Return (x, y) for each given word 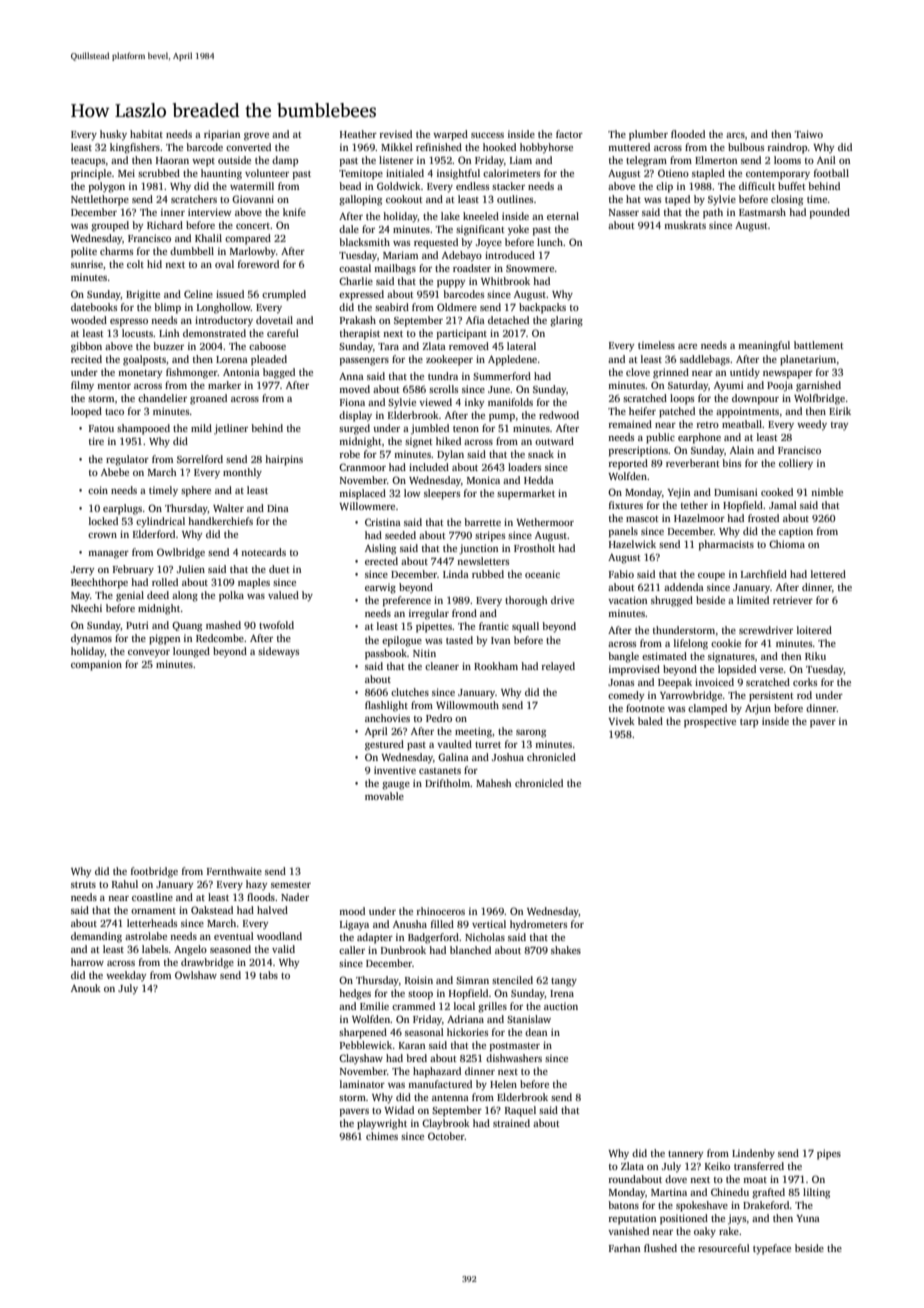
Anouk (86, 988)
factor (569, 134)
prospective (710, 722)
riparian (222, 135)
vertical (489, 924)
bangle (623, 657)
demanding (96, 937)
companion (96, 665)
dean (536, 1032)
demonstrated (214, 333)
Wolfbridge (819, 399)
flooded (688, 134)
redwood (559, 415)
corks (805, 682)
